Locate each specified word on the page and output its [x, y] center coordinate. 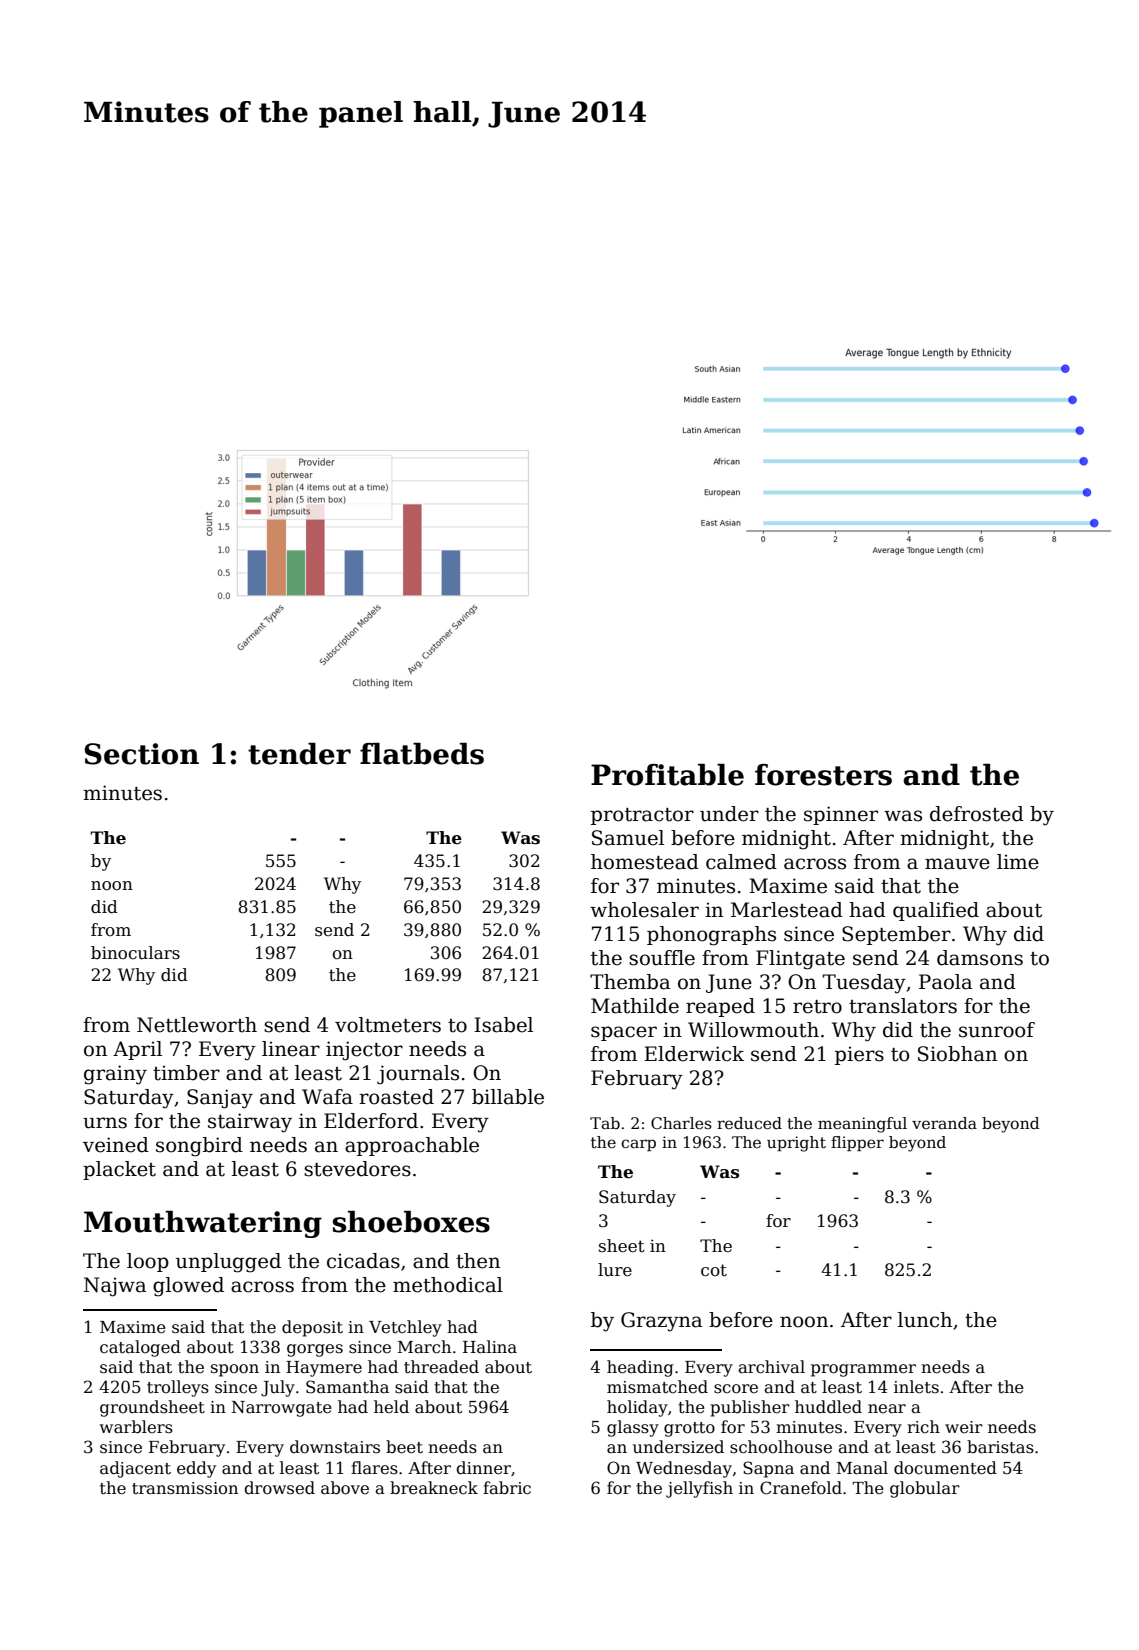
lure [615, 1270]
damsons [980, 958]
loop [148, 1262]
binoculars [135, 953]
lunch [925, 1320]
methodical [448, 1285]
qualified [936, 911]
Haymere [324, 1369]
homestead [645, 862]
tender [299, 754]
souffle [662, 958]
